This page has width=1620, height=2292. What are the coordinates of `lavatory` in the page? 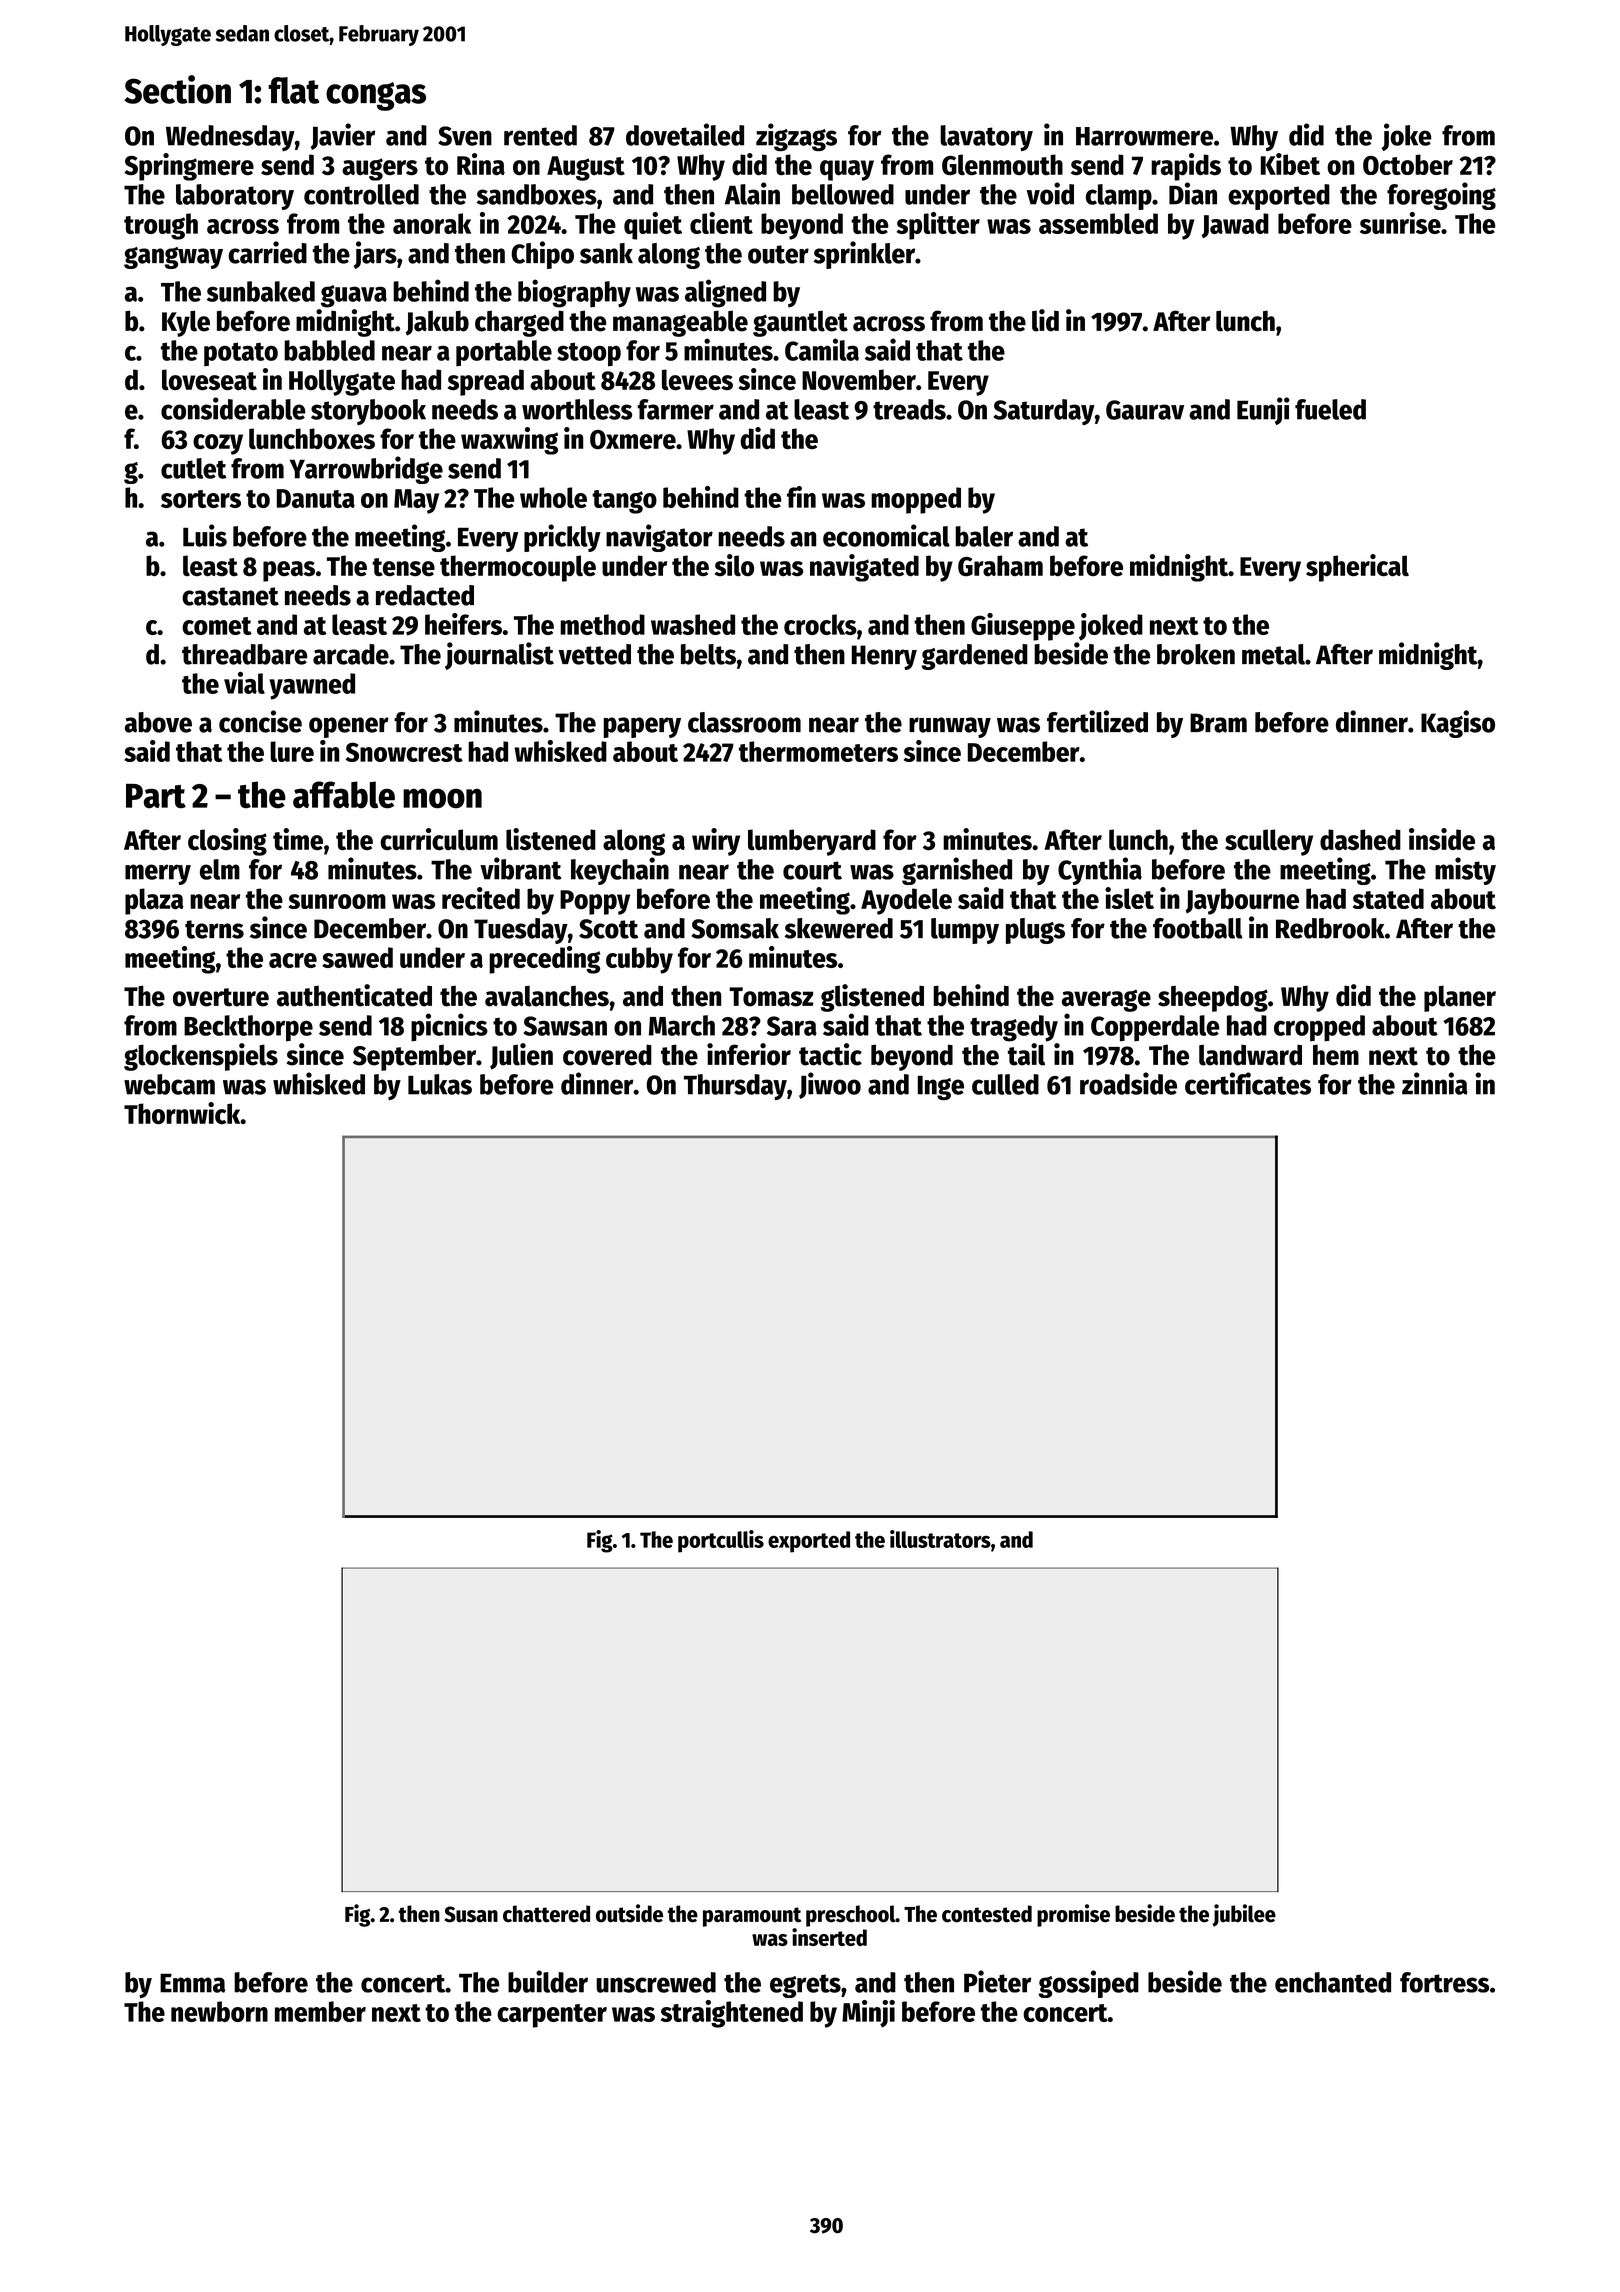 It's located at (986, 138).
